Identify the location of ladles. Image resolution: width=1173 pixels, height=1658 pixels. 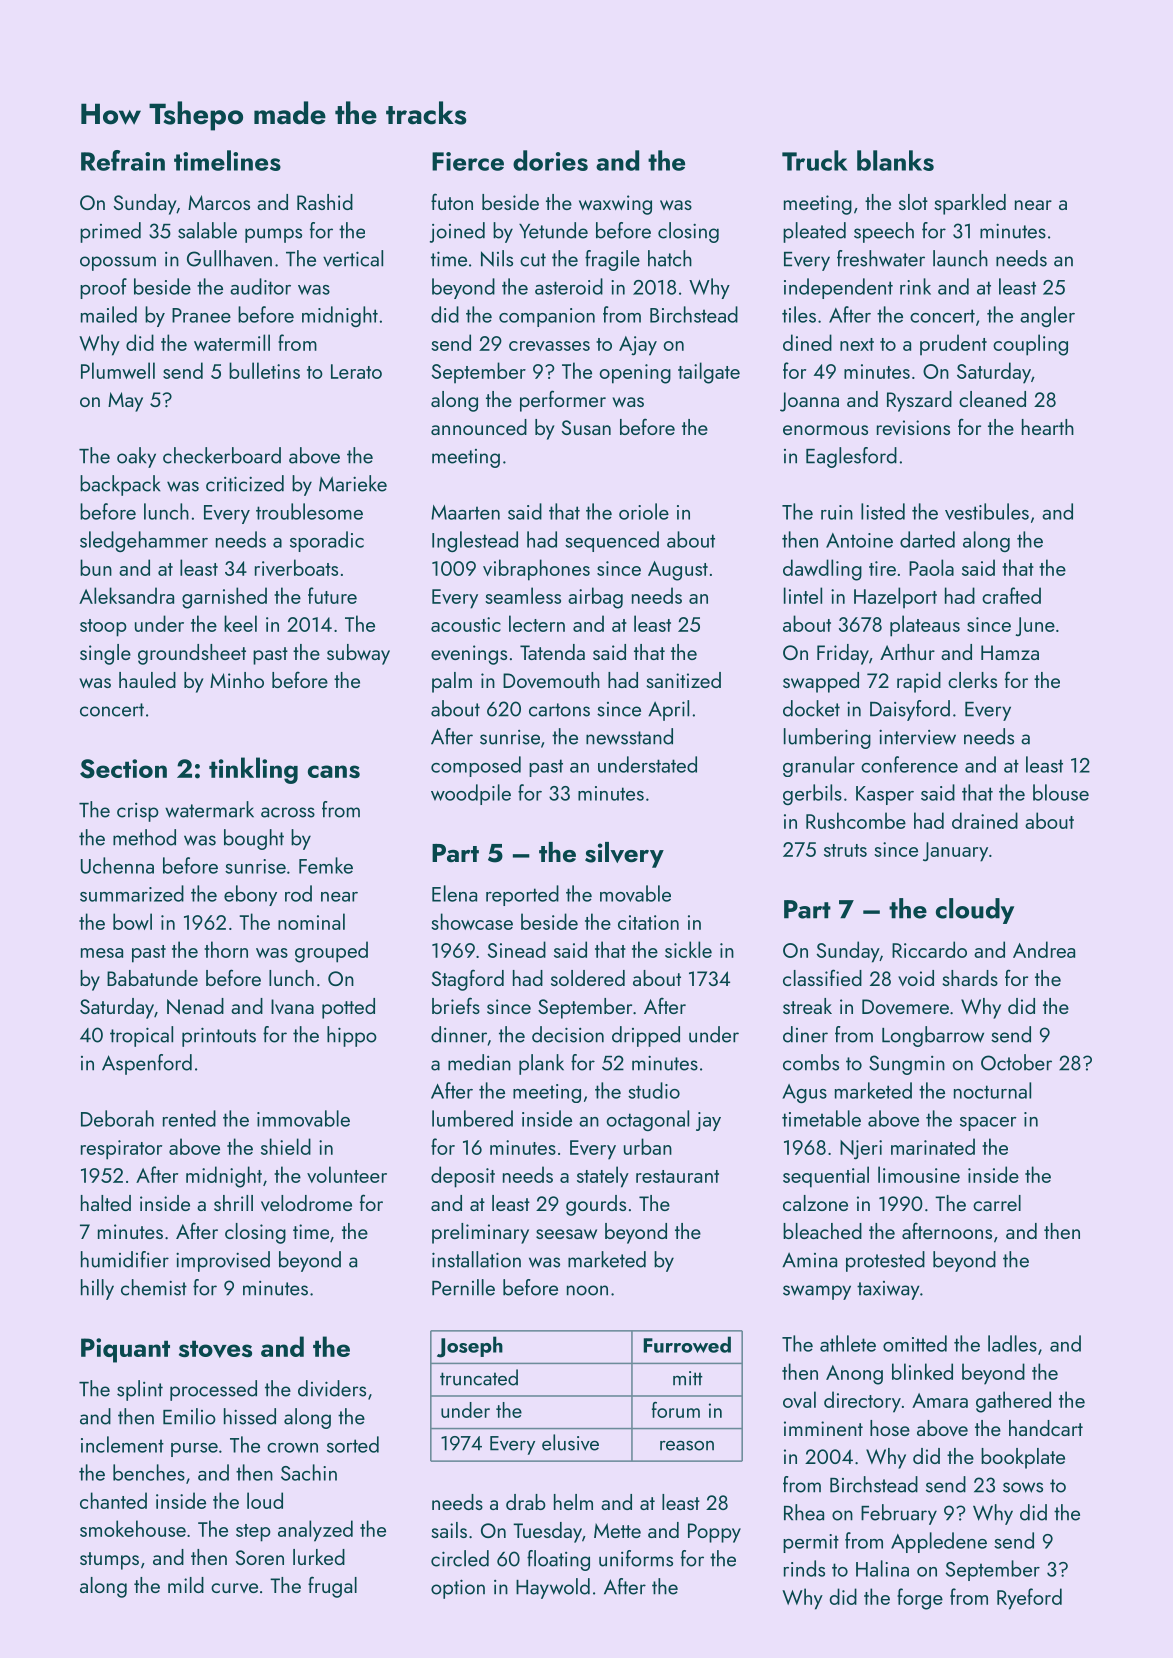
(1012, 1343).
